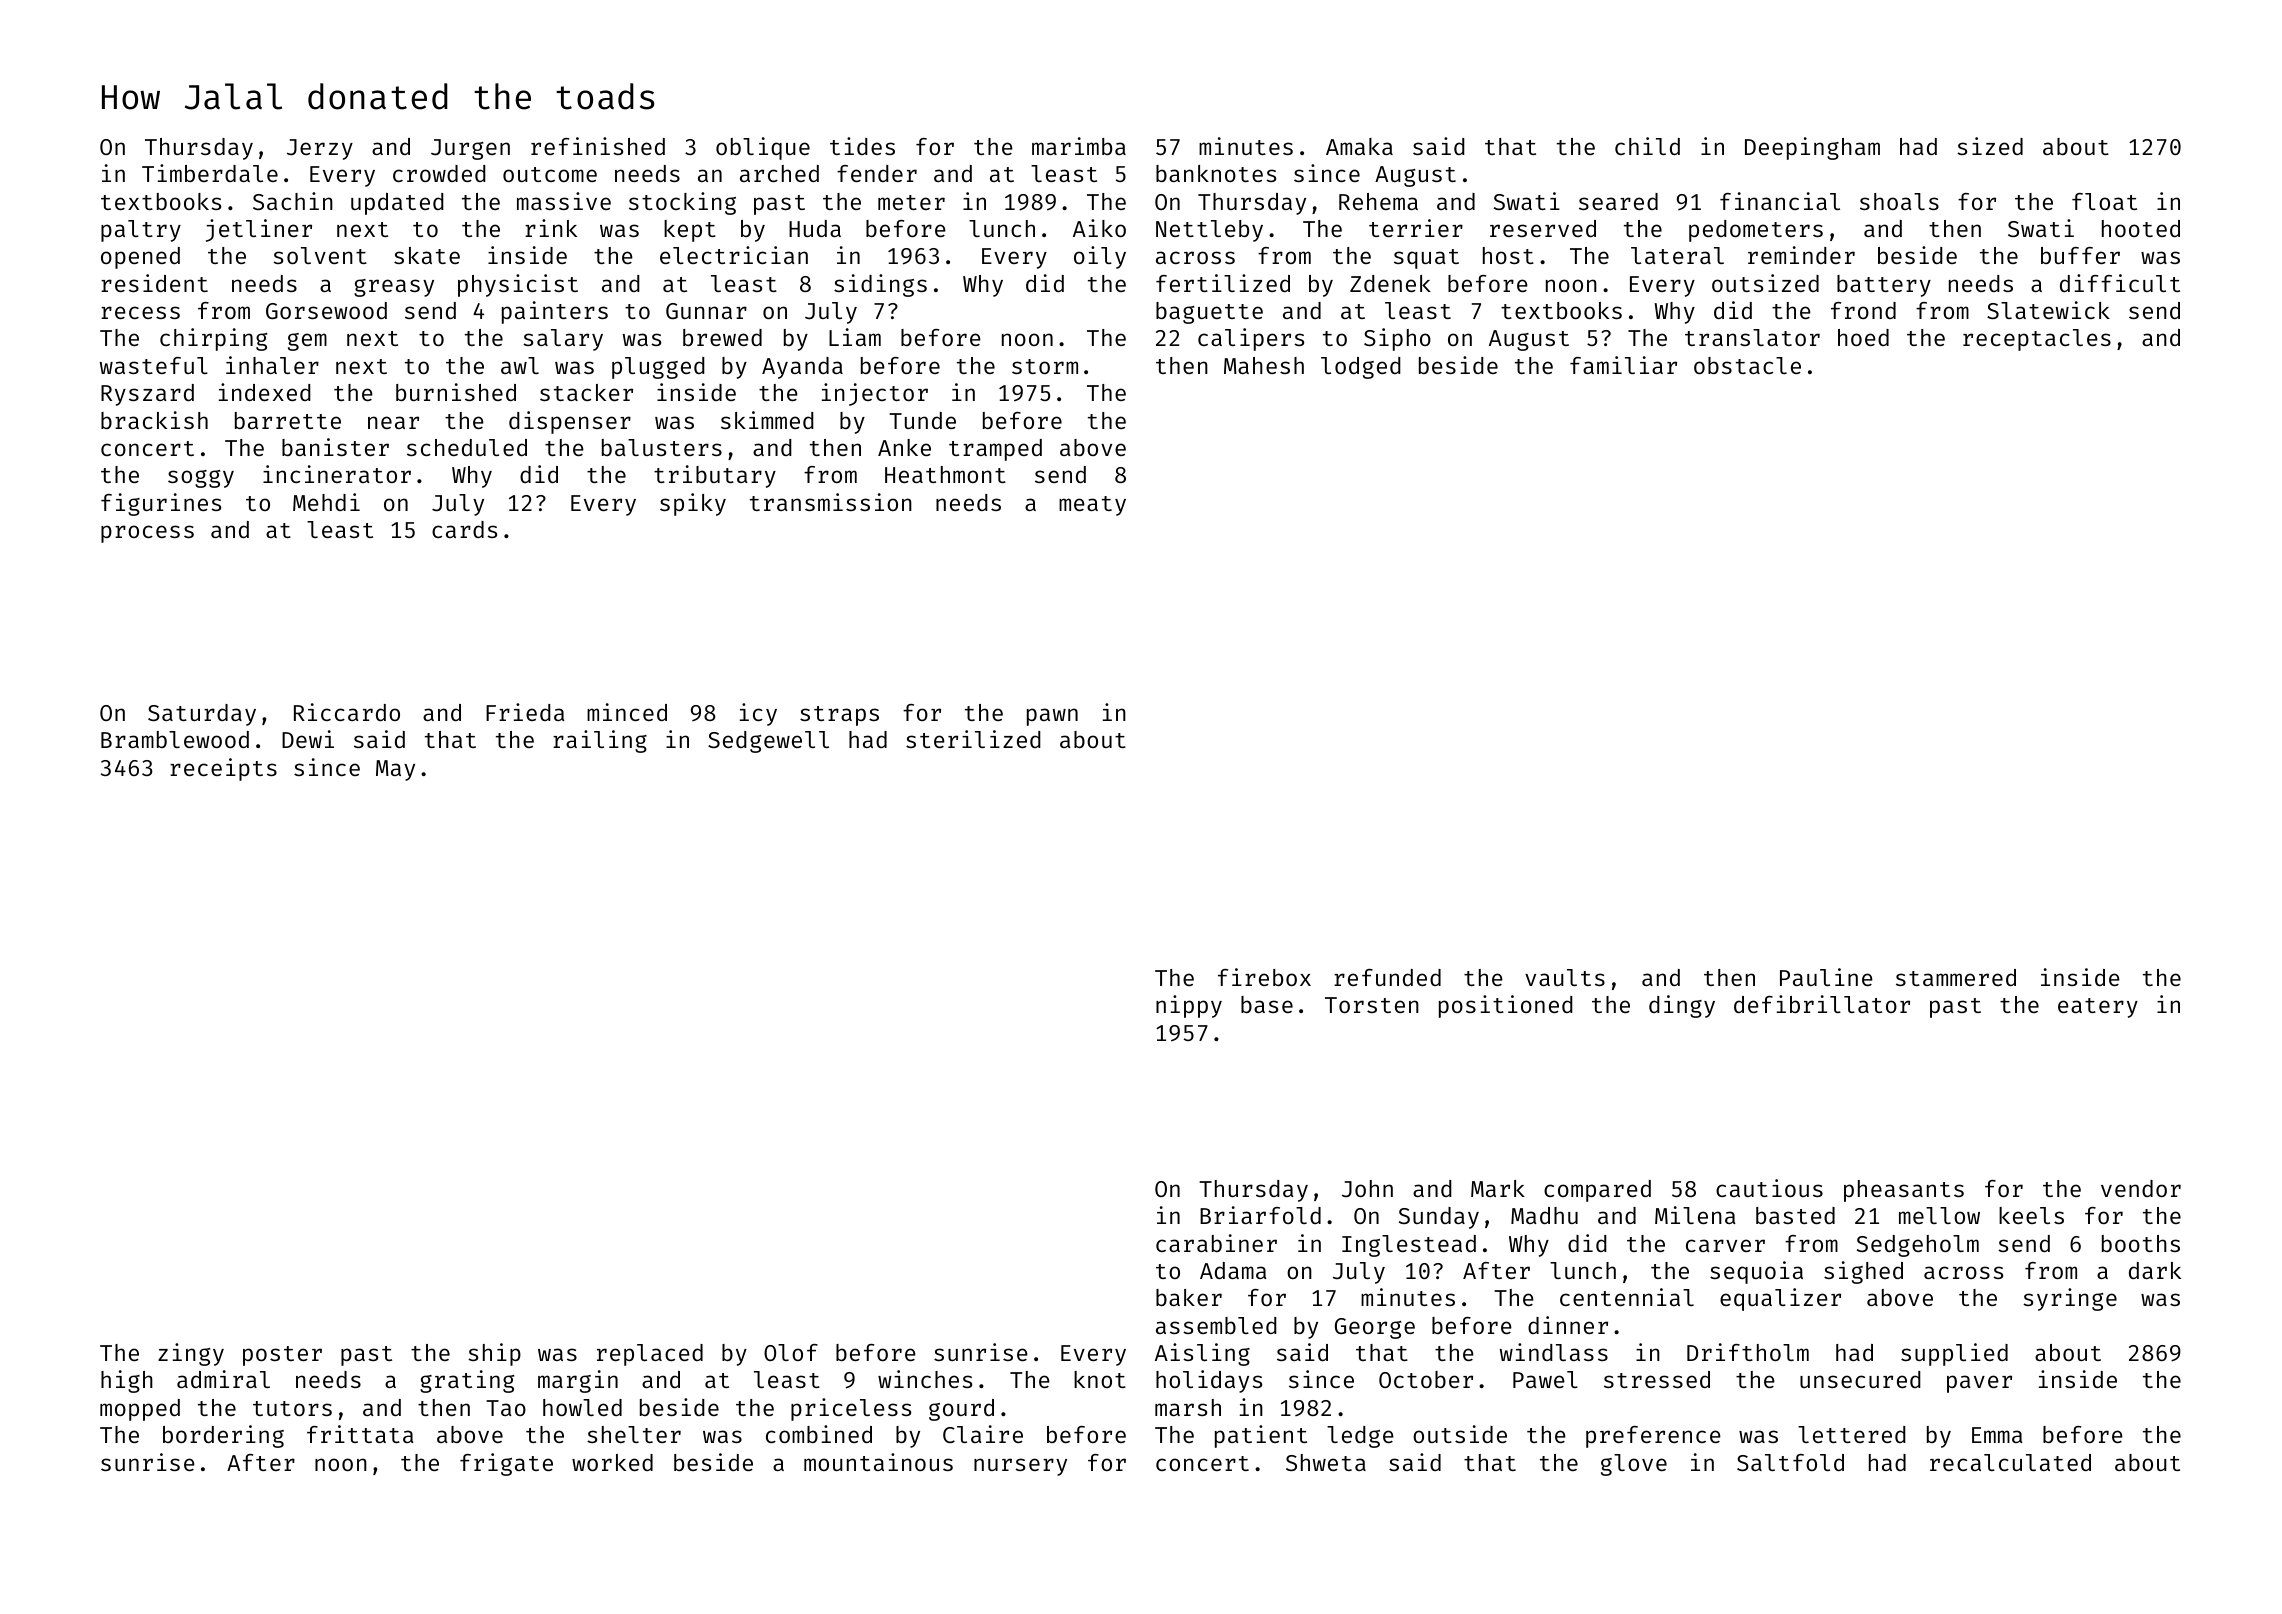 The image size is (2282, 1614). What do you see at coordinates (2010, 1462) in the screenshot?
I see `recalculated` at bounding box center [2010, 1462].
